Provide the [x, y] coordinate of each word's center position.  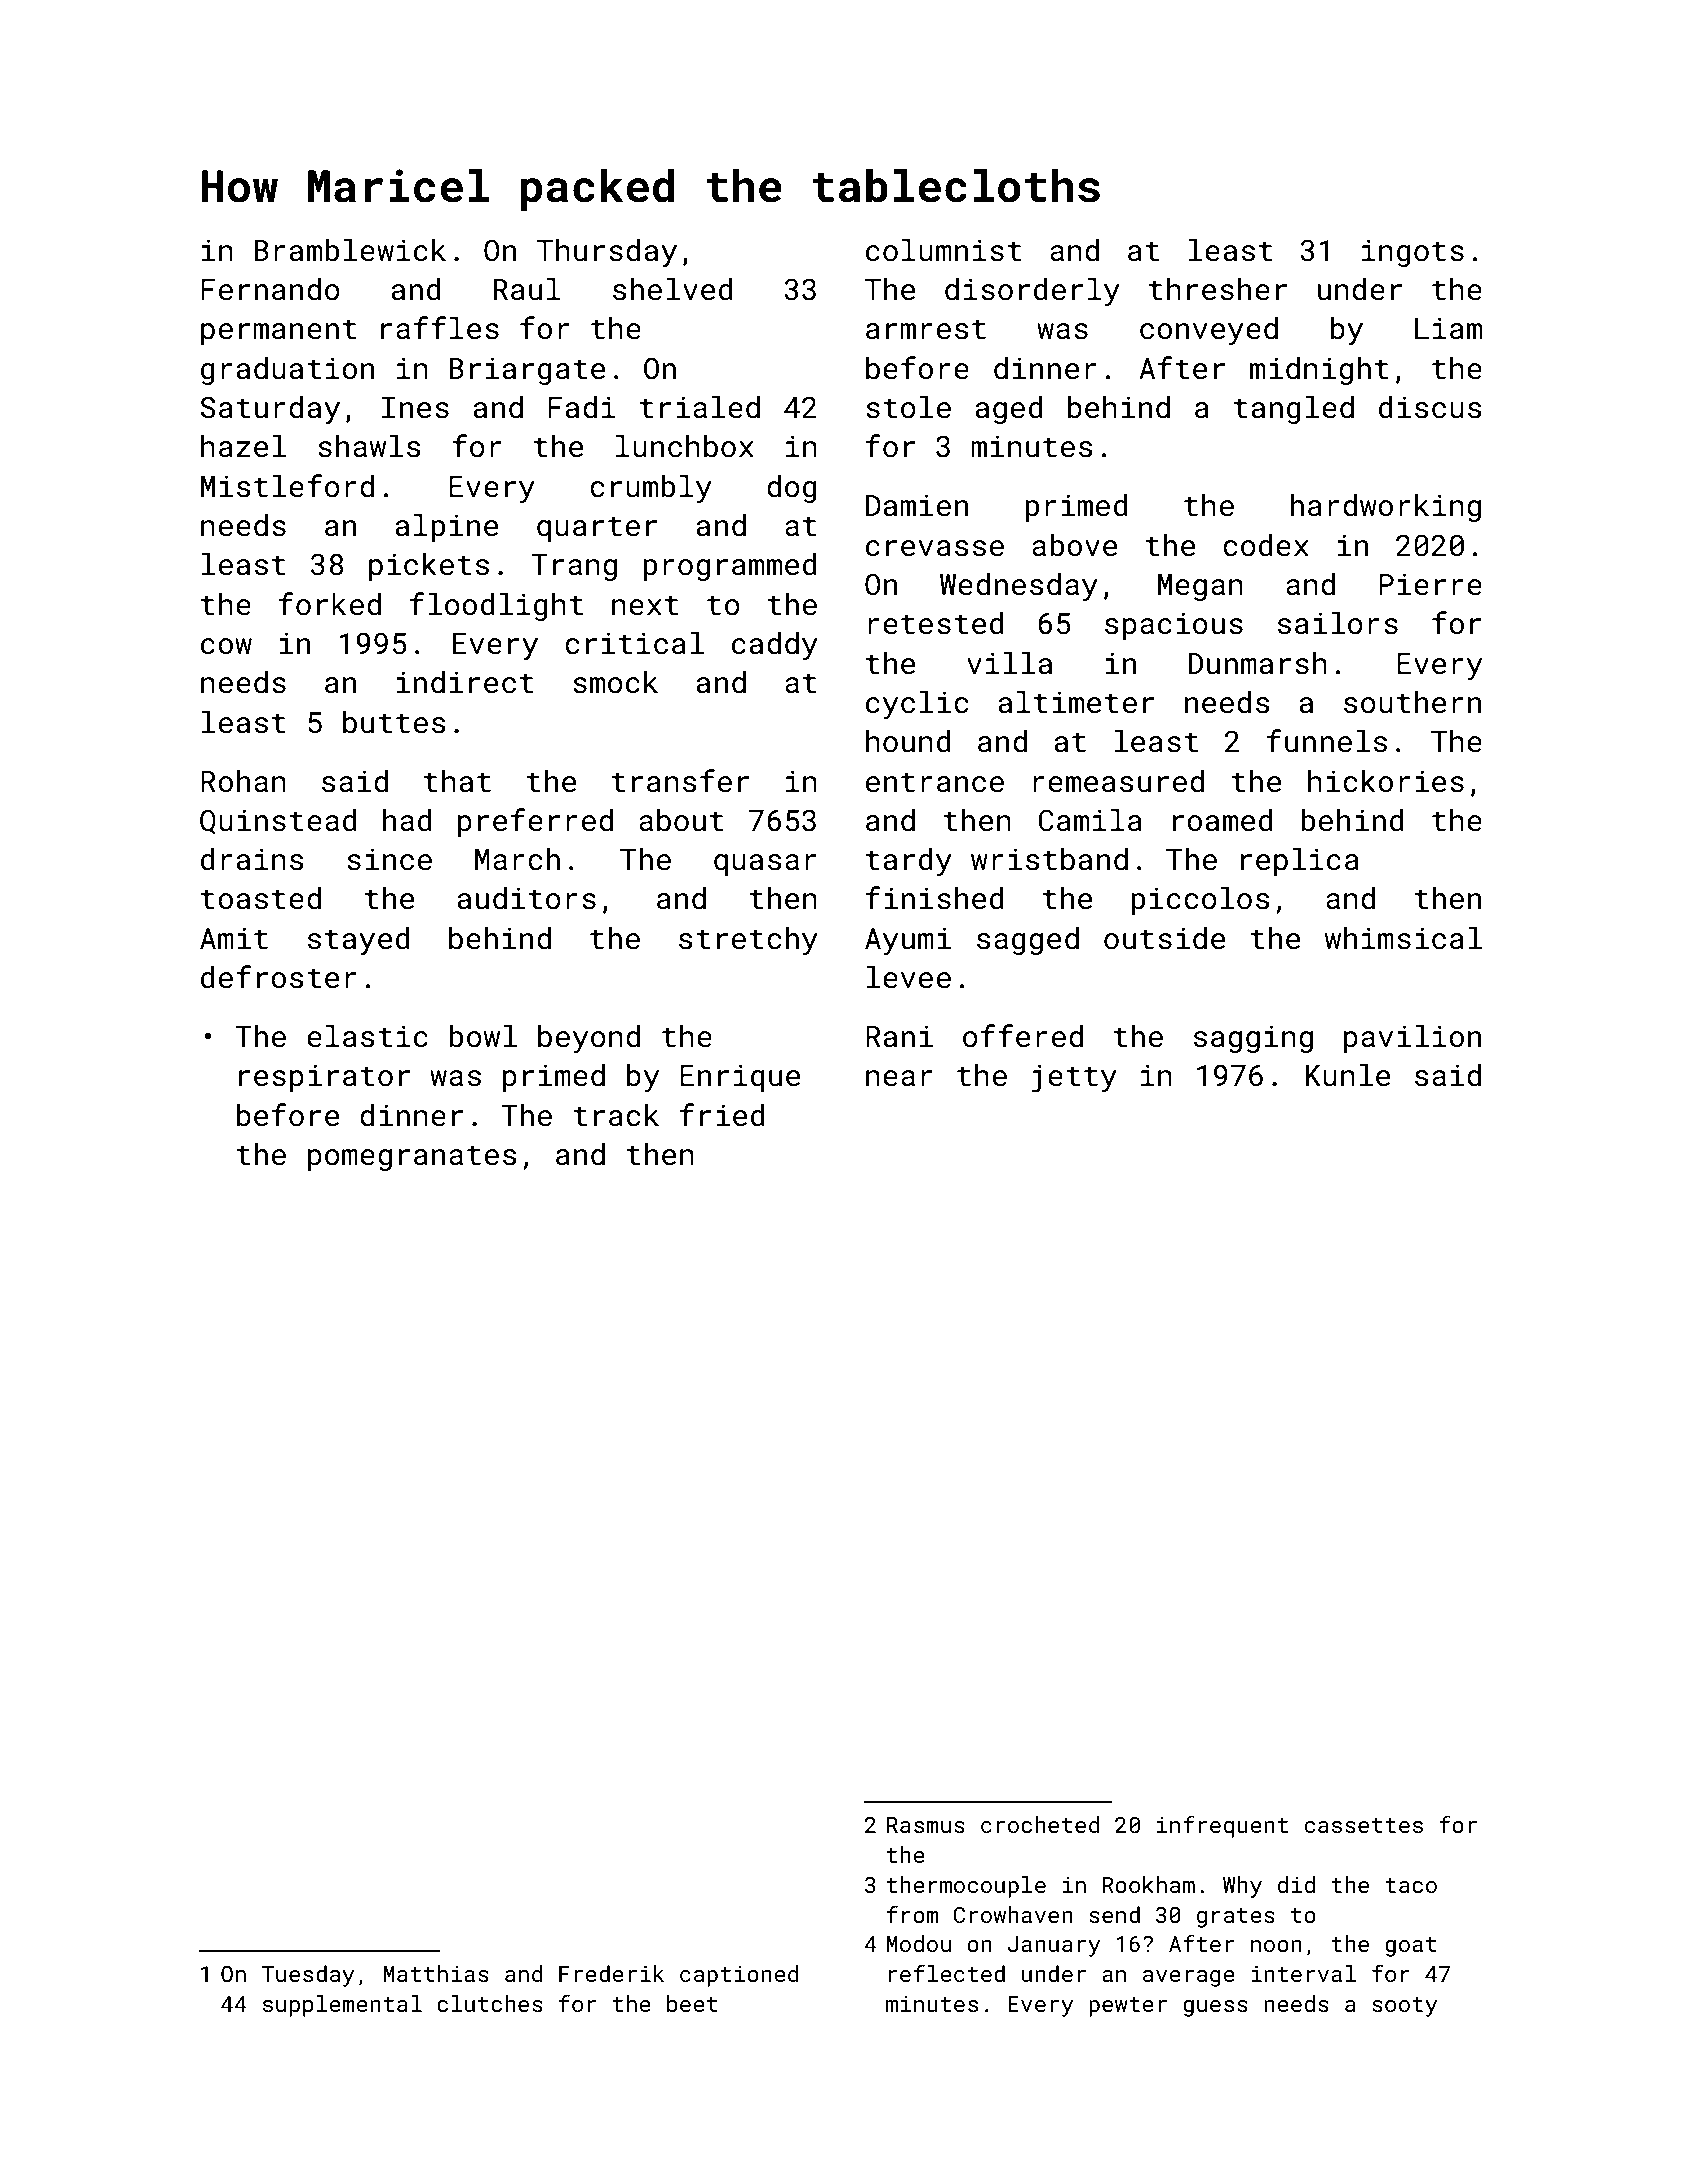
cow [226, 646]
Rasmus [926, 1825]
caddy [775, 646]
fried [722, 1115]
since [389, 859]
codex [1266, 545]
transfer [680, 781]
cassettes [1364, 1825]
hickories [1386, 781]
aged [1009, 410]
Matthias [436, 1973]
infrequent [1222, 1826]
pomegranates [412, 1158]
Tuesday [307, 1976]
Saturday [270, 410]
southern [1412, 702]
